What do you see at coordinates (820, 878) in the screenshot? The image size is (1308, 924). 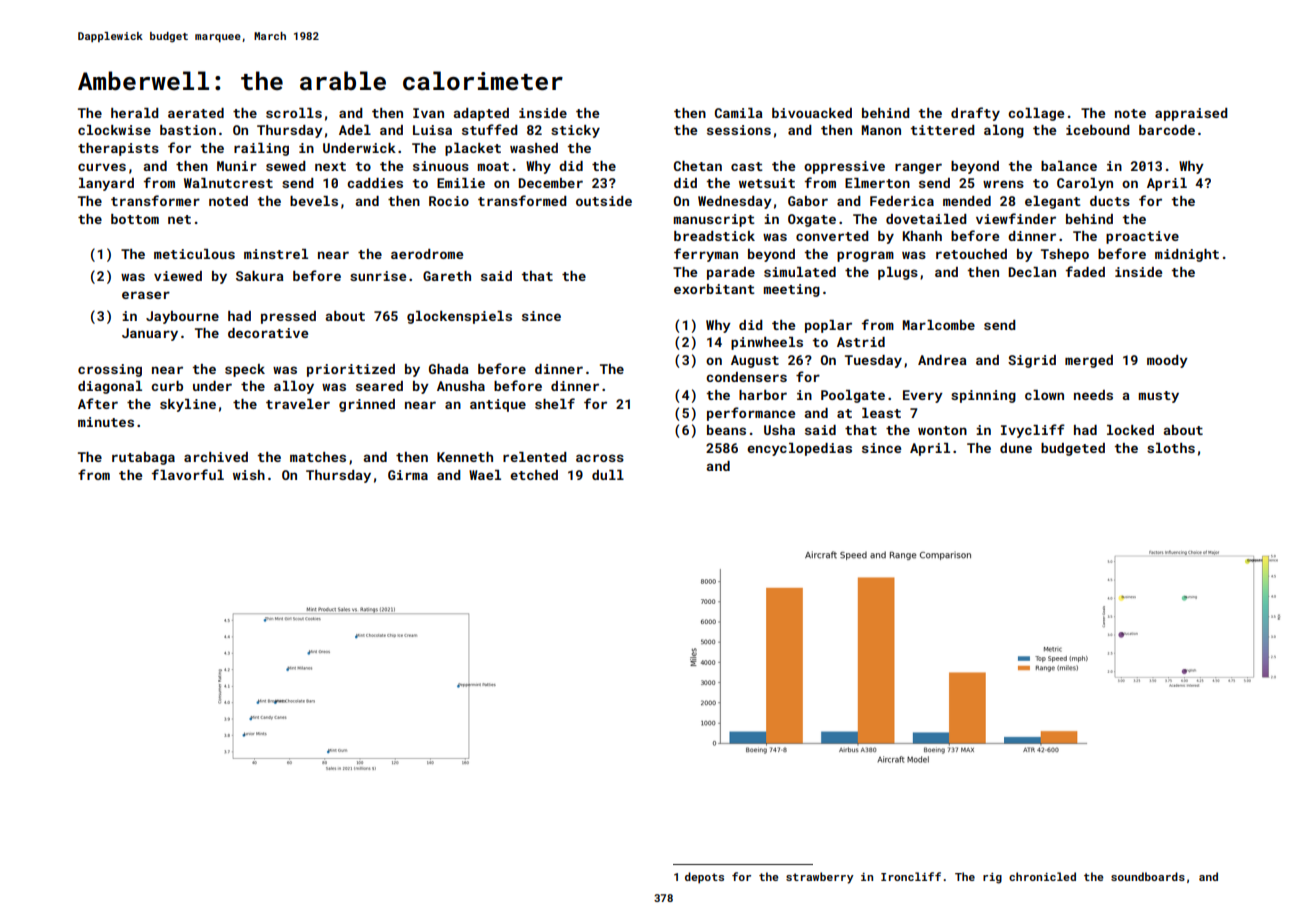 I see `strawberry` at bounding box center [820, 878].
